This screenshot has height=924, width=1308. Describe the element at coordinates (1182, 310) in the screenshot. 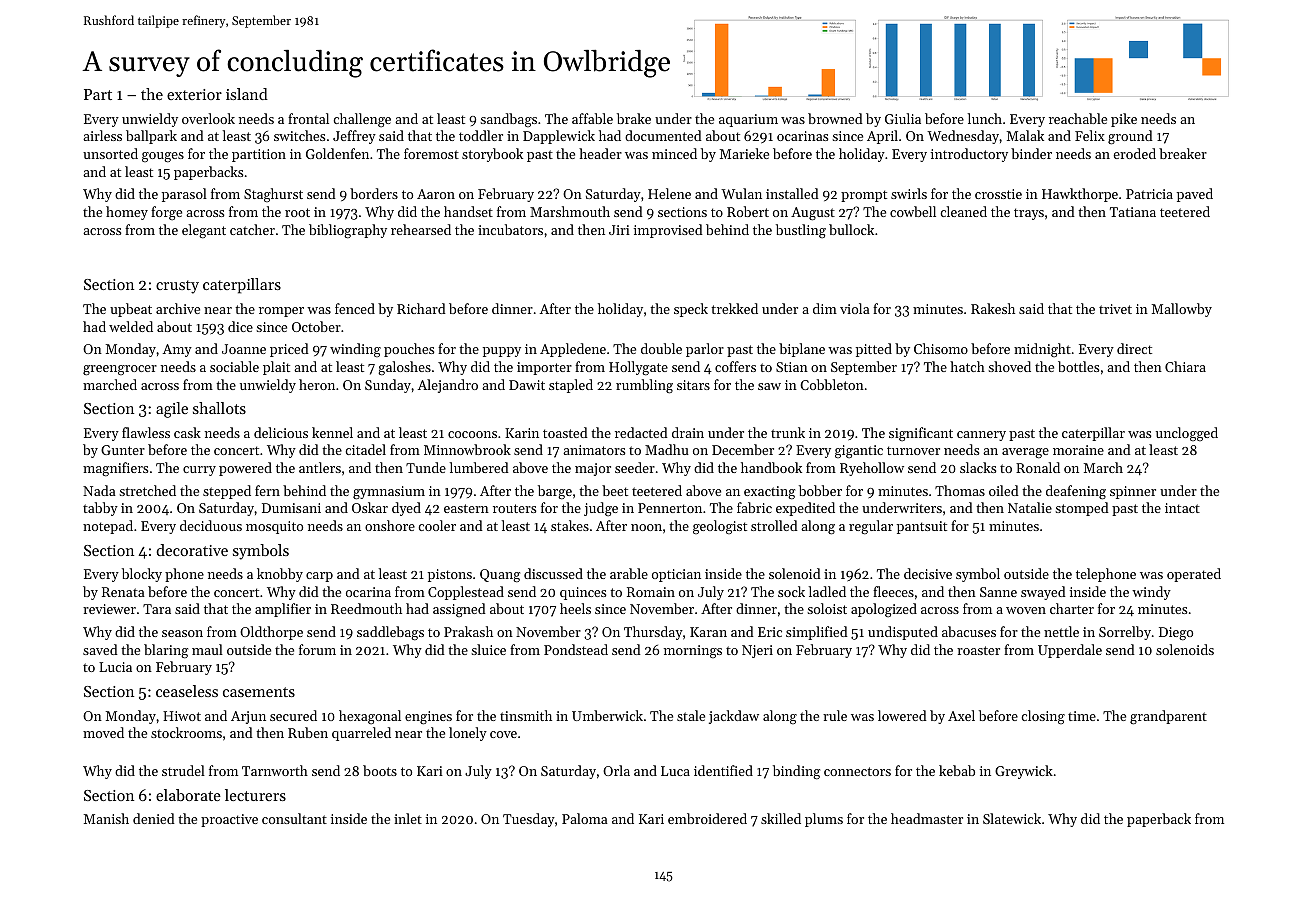

I see `Mallowby` at that location.
